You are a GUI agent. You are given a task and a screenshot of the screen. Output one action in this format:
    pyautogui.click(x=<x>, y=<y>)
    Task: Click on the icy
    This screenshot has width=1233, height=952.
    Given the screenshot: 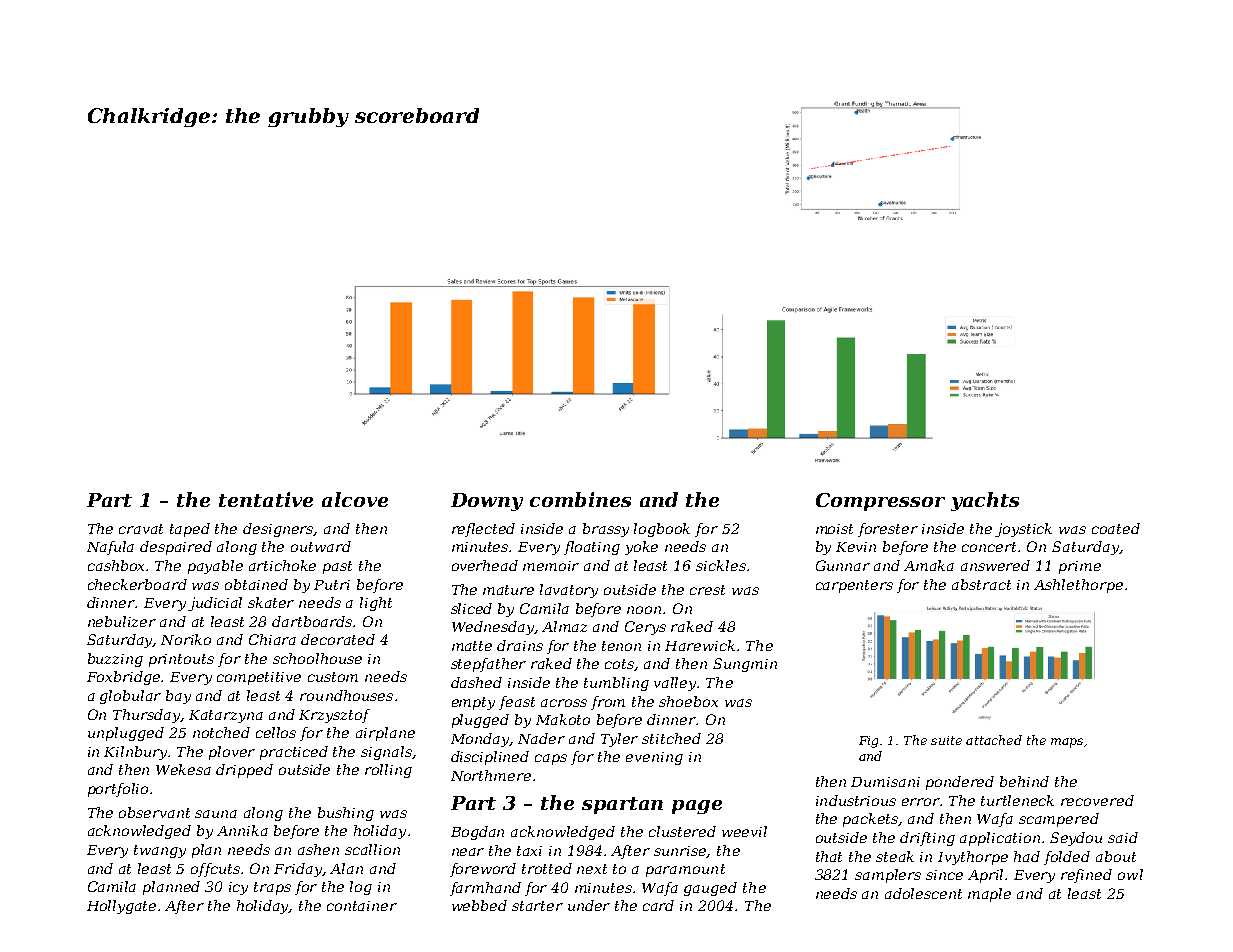 What is the action you would take?
    pyautogui.click(x=238, y=888)
